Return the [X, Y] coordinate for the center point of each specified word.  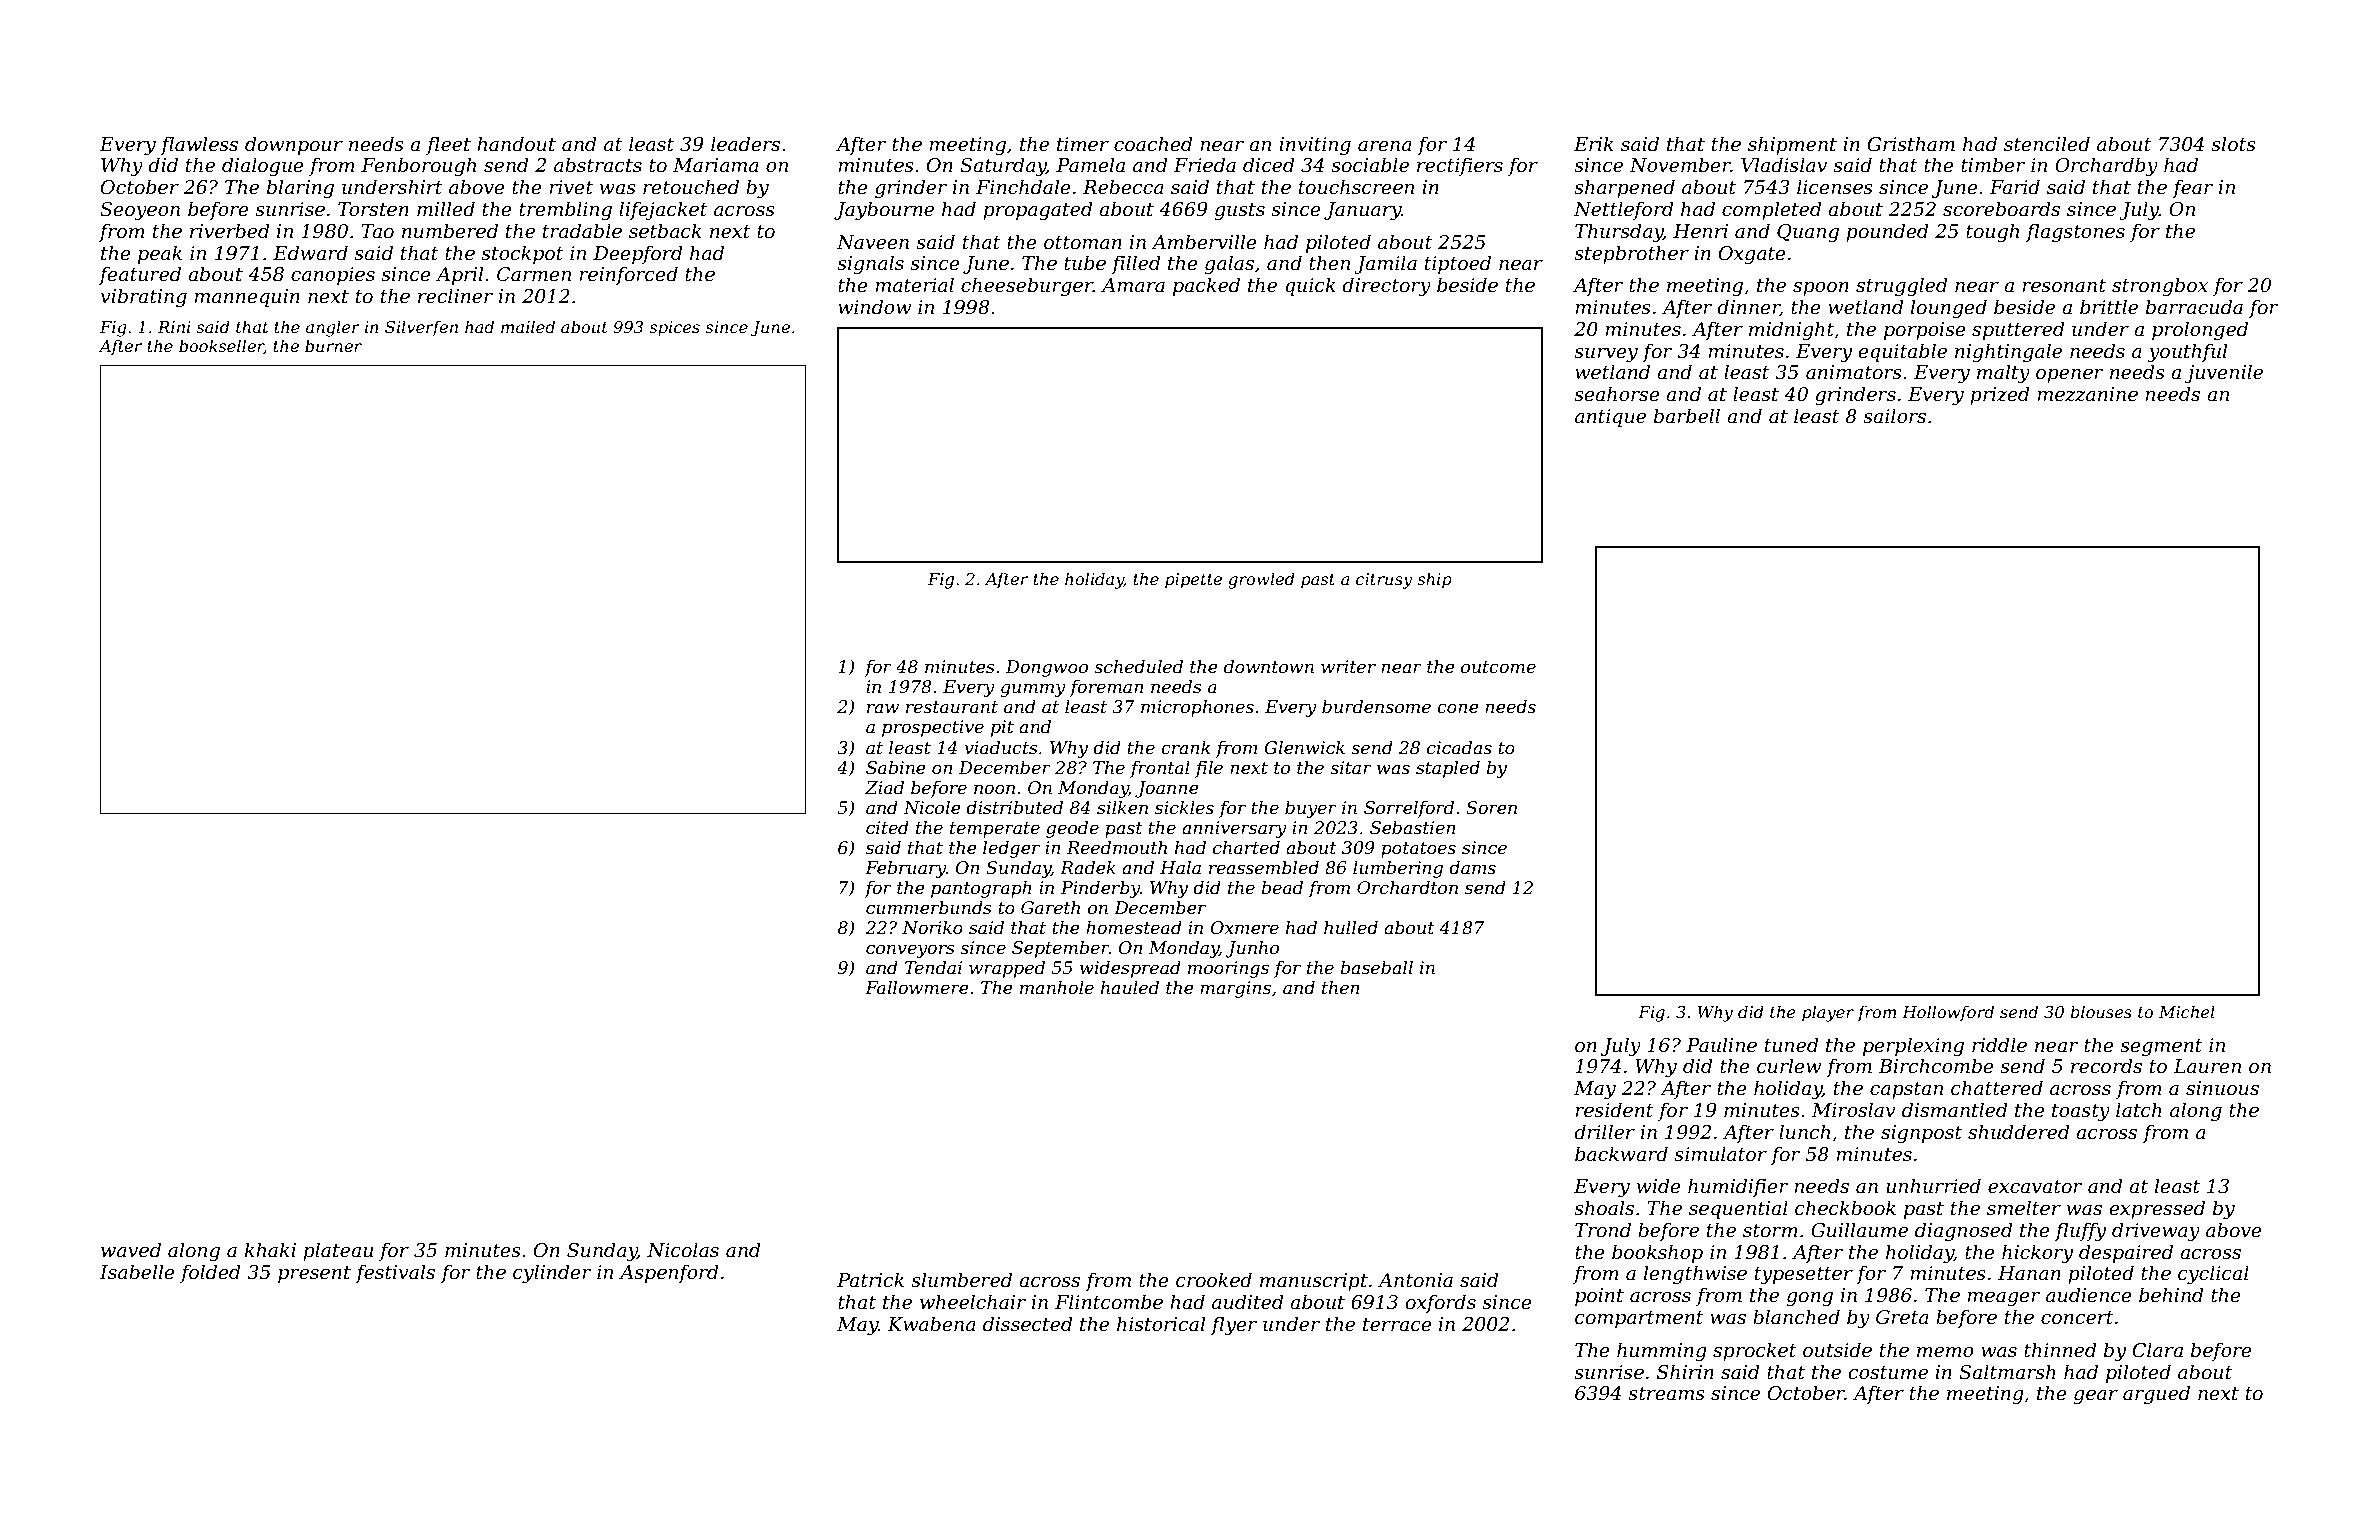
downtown [1269, 666]
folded [210, 1273]
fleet [448, 145]
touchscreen [1356, 187]
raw [883, 708]
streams [1666, 1394]
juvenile [2224, 373]
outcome [1498, 667]
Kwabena [931, 1324]
